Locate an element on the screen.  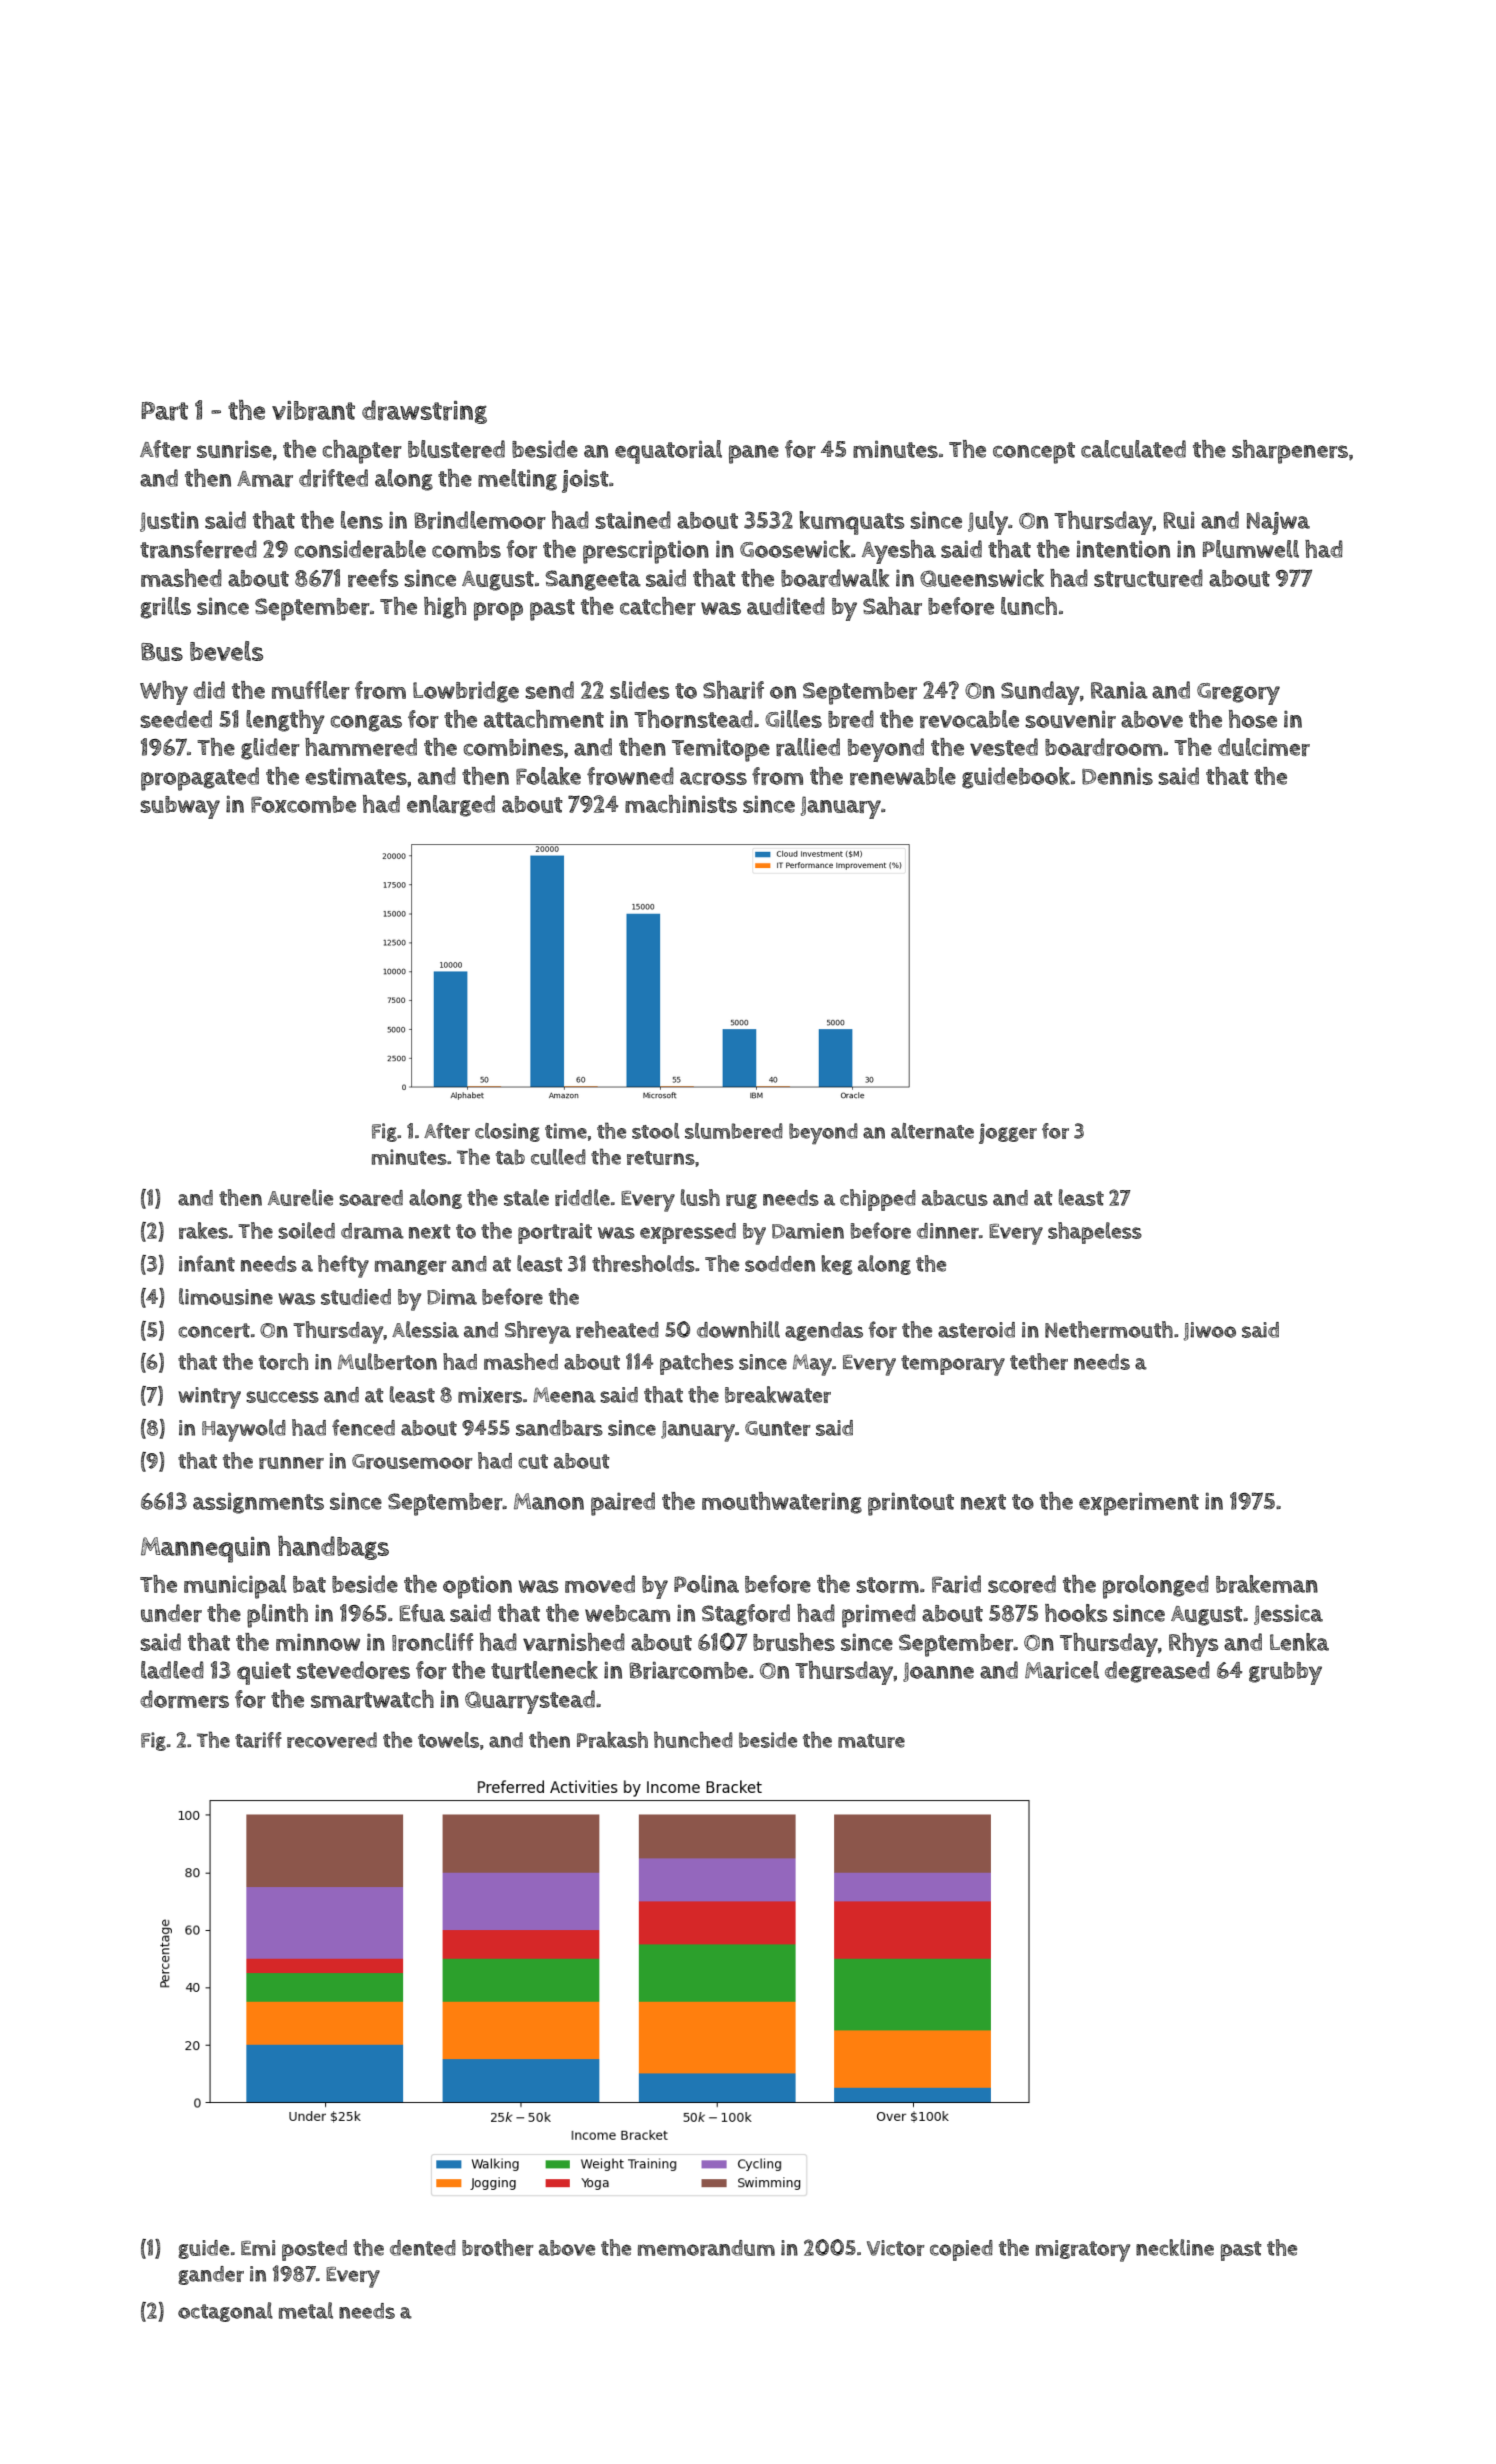
brother is located at coordinates (498, 2247).
